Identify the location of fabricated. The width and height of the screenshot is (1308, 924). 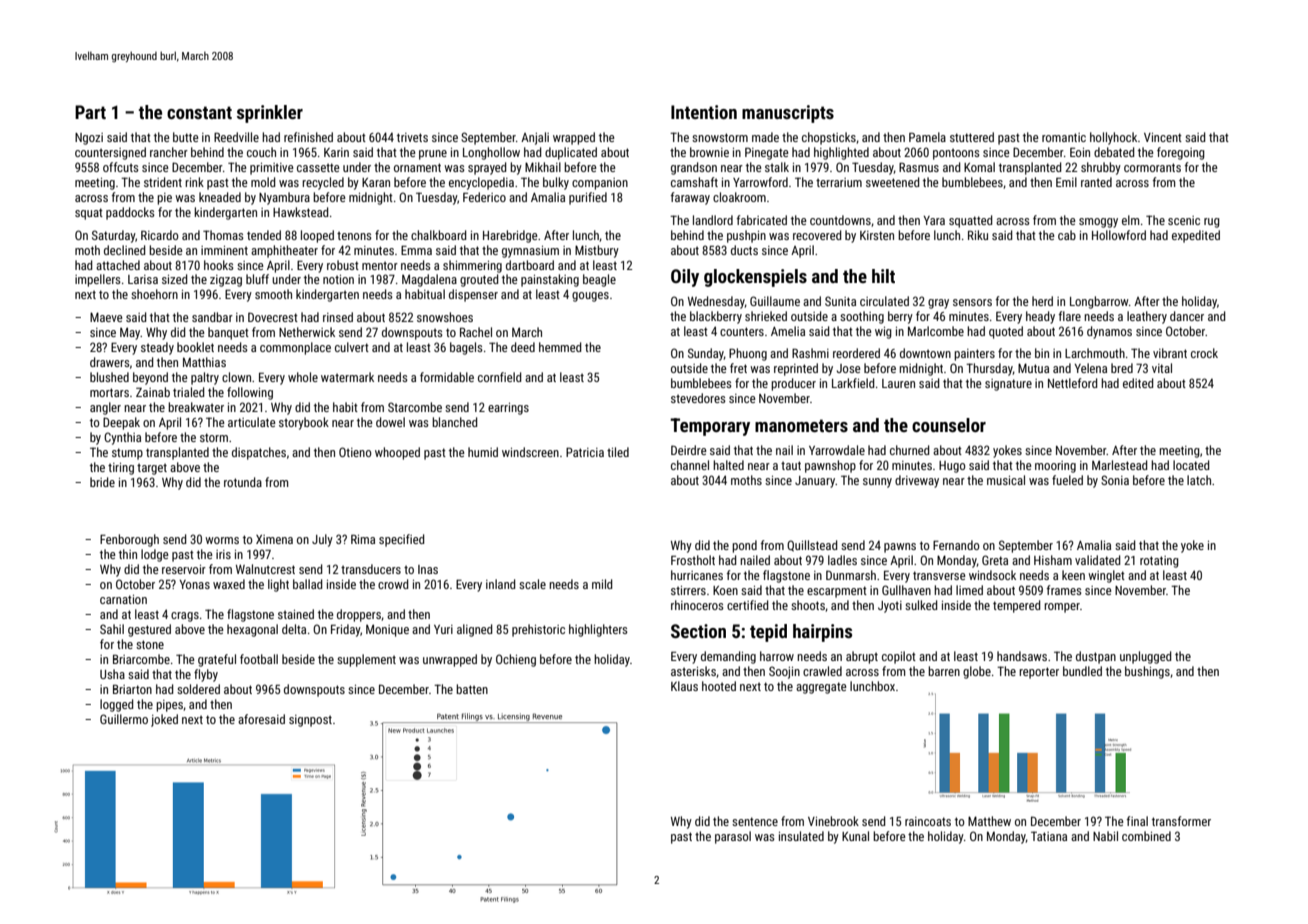
(762, 220).
